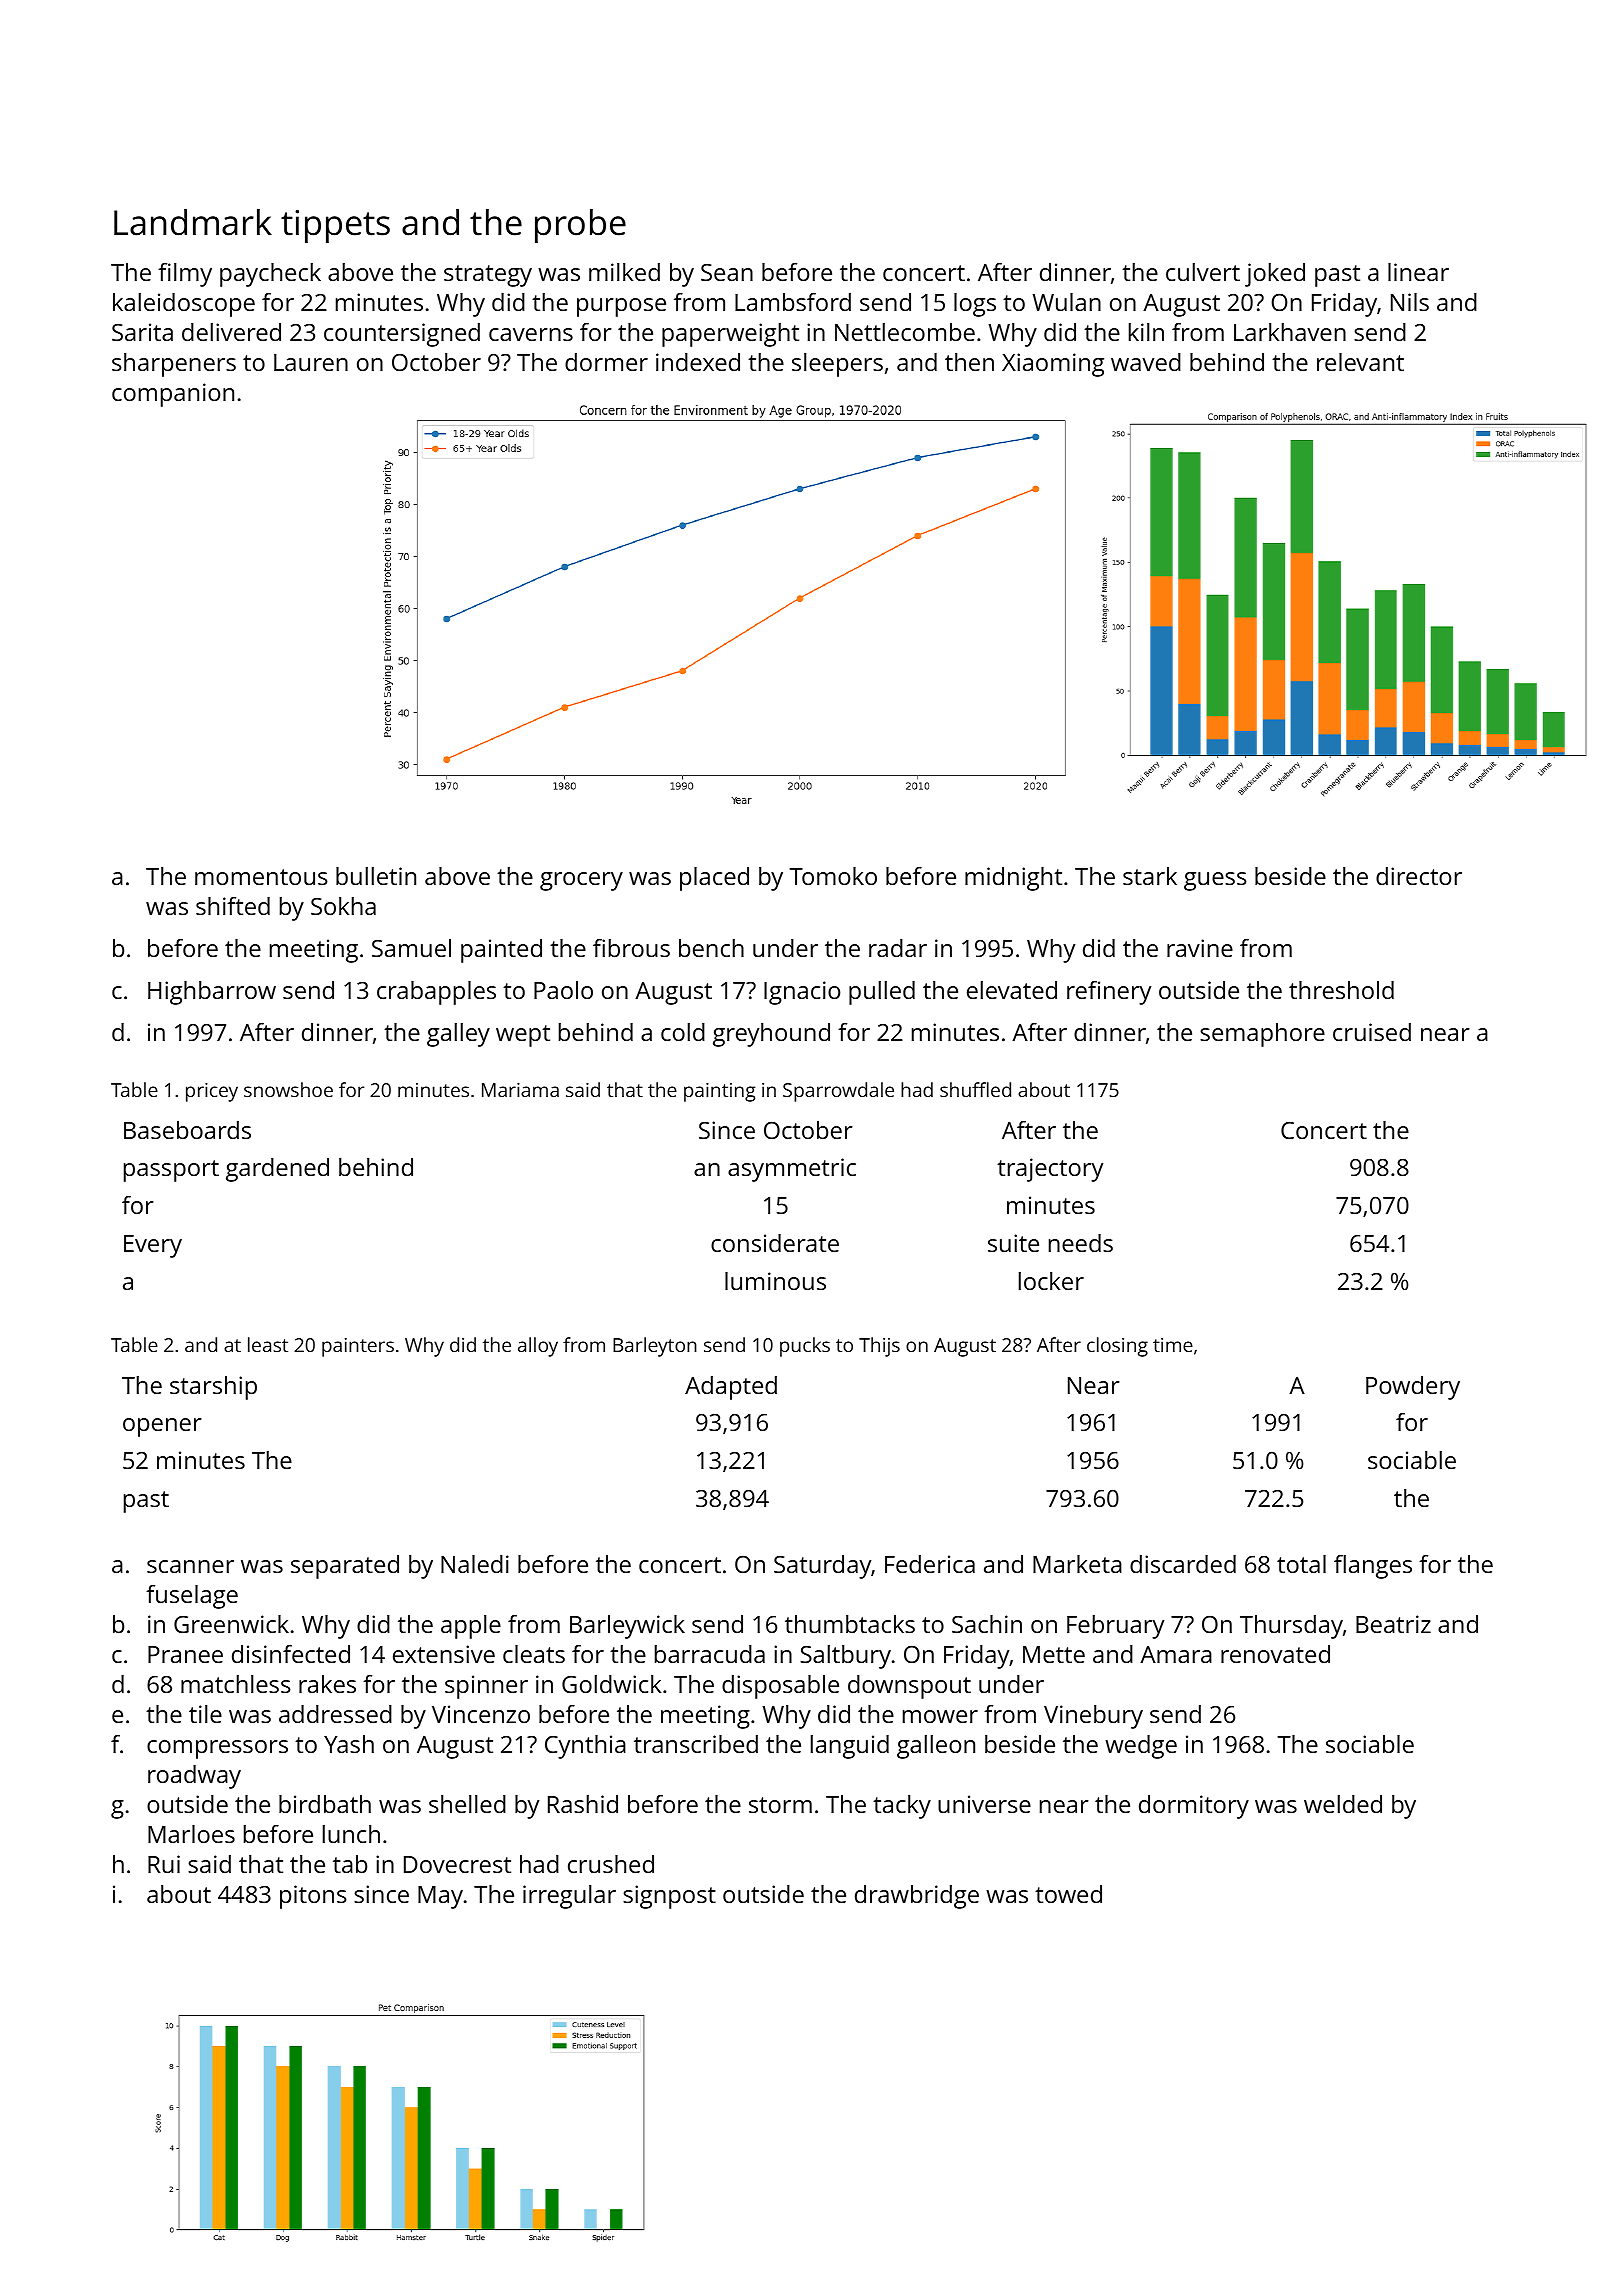 The height and width of the image is (2292, 1620). I want to click on cruised, so click(1372, 1032).
